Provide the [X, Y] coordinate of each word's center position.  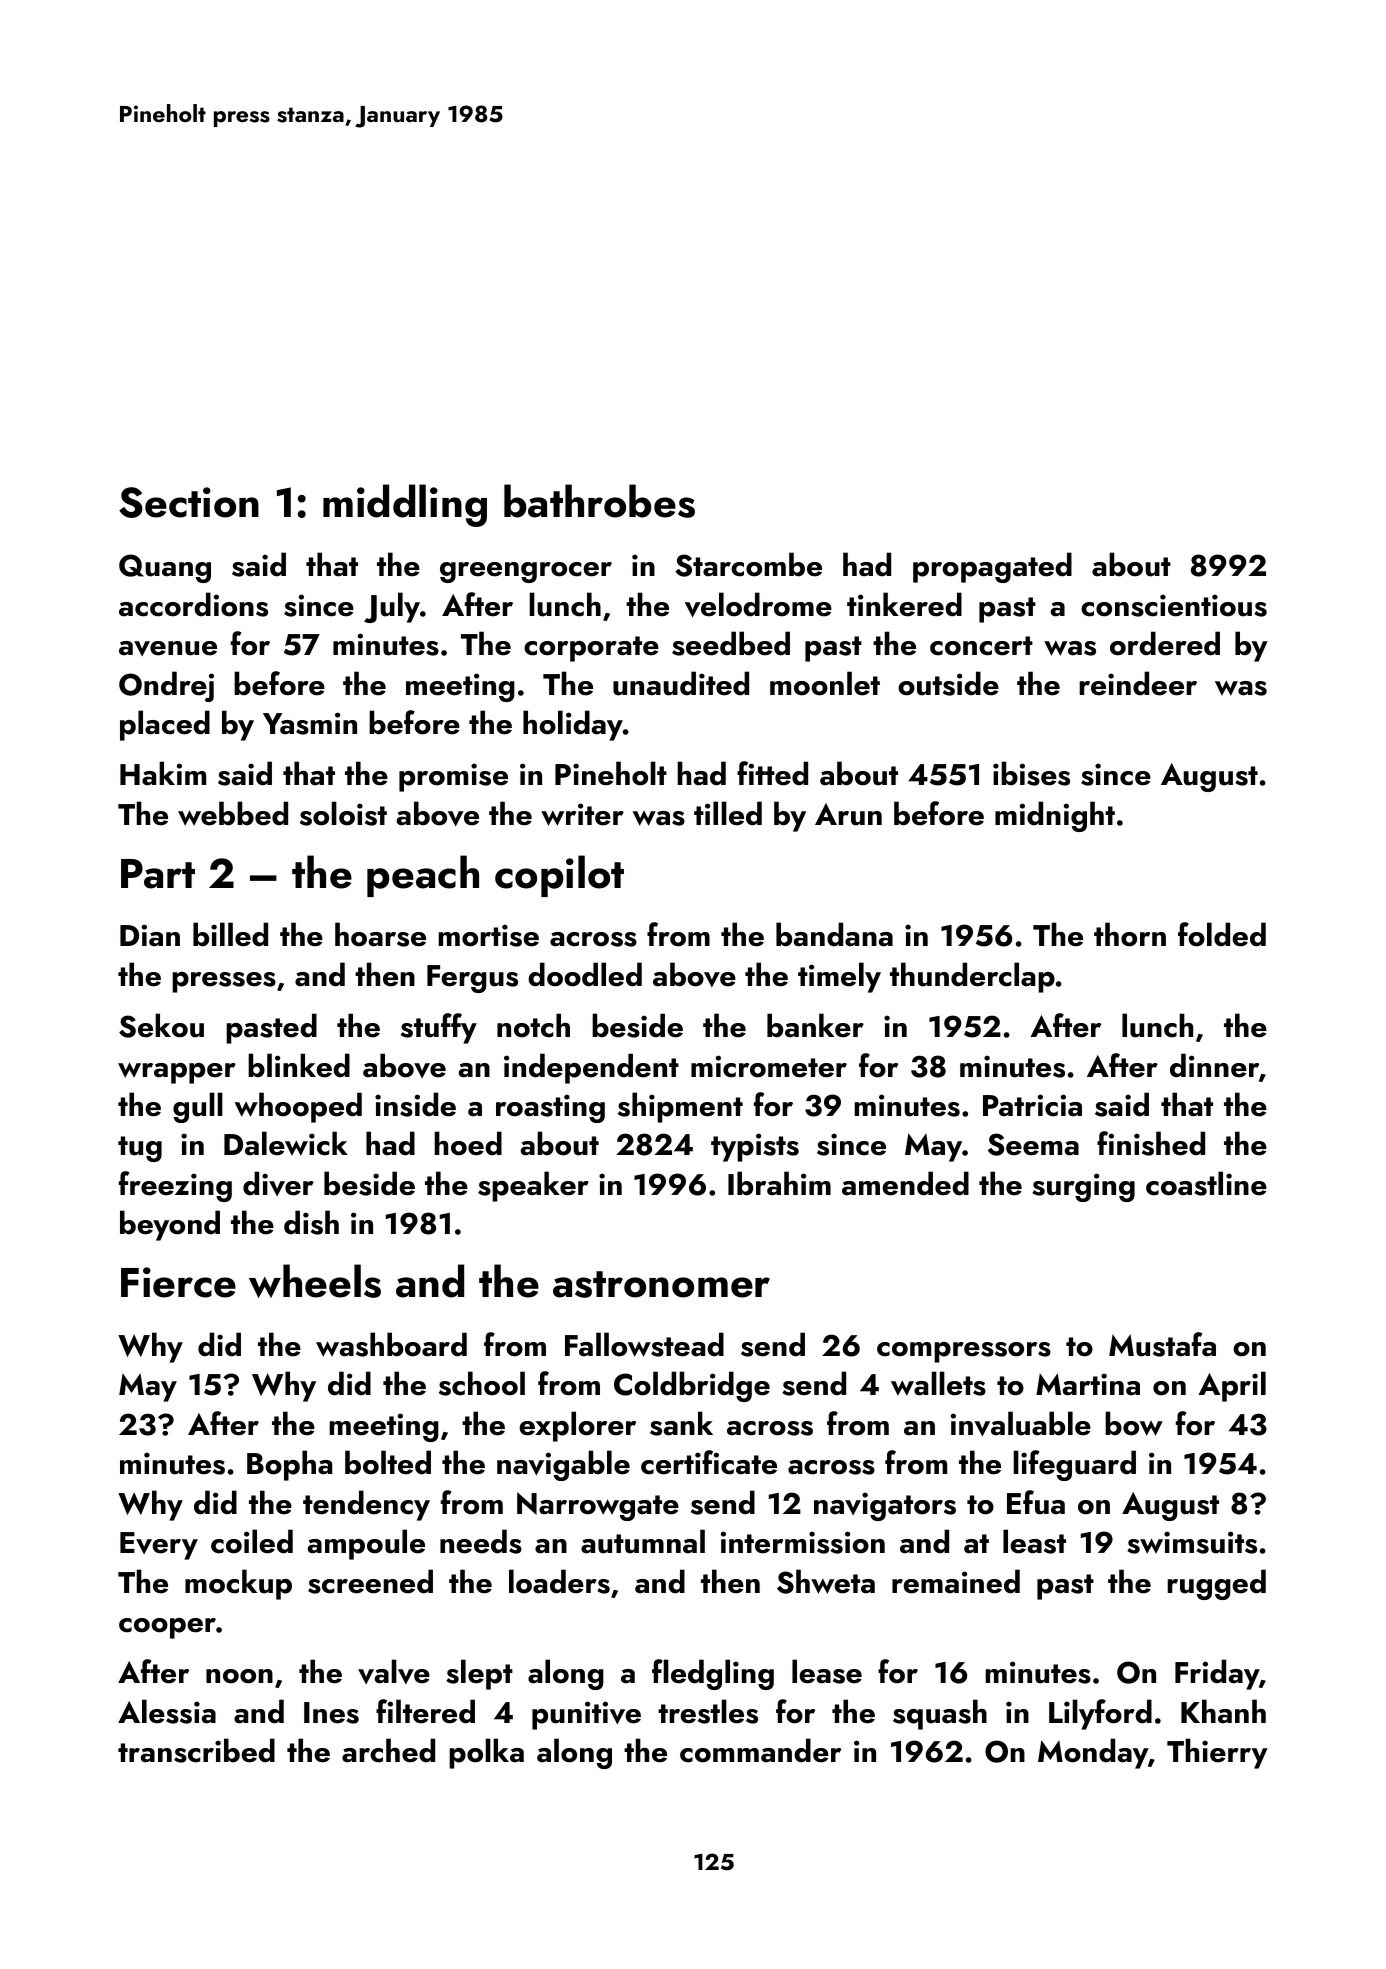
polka [486, 1753]
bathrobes [599, 501]
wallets [938, 1383]
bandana [834, 934]
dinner [1214, 1065]
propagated [992, 567]
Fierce [178, 1282]
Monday [1093, 1753]
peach [423, 876]
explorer [577, 1426]
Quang [165, 568]
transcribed [196, 1750]
